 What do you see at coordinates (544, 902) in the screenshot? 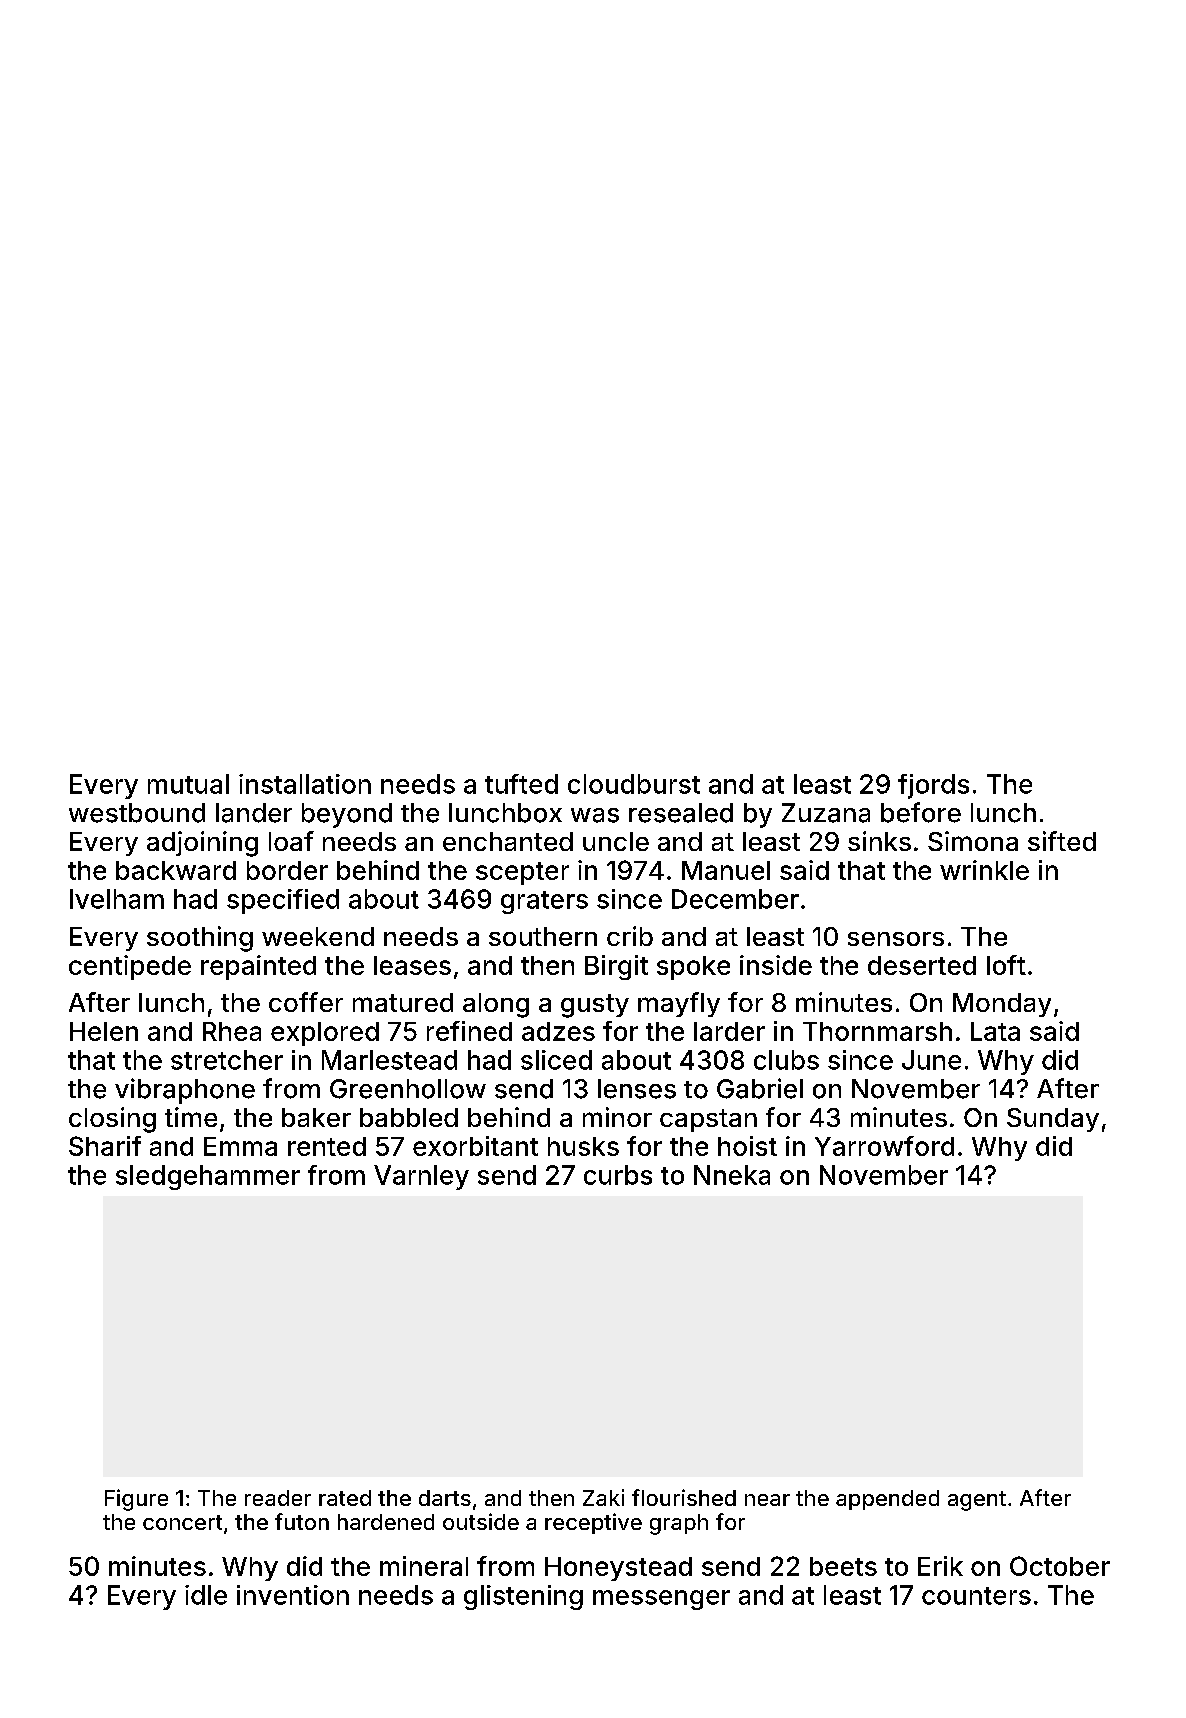
I see `graters` at bounding box center [544, 902].
